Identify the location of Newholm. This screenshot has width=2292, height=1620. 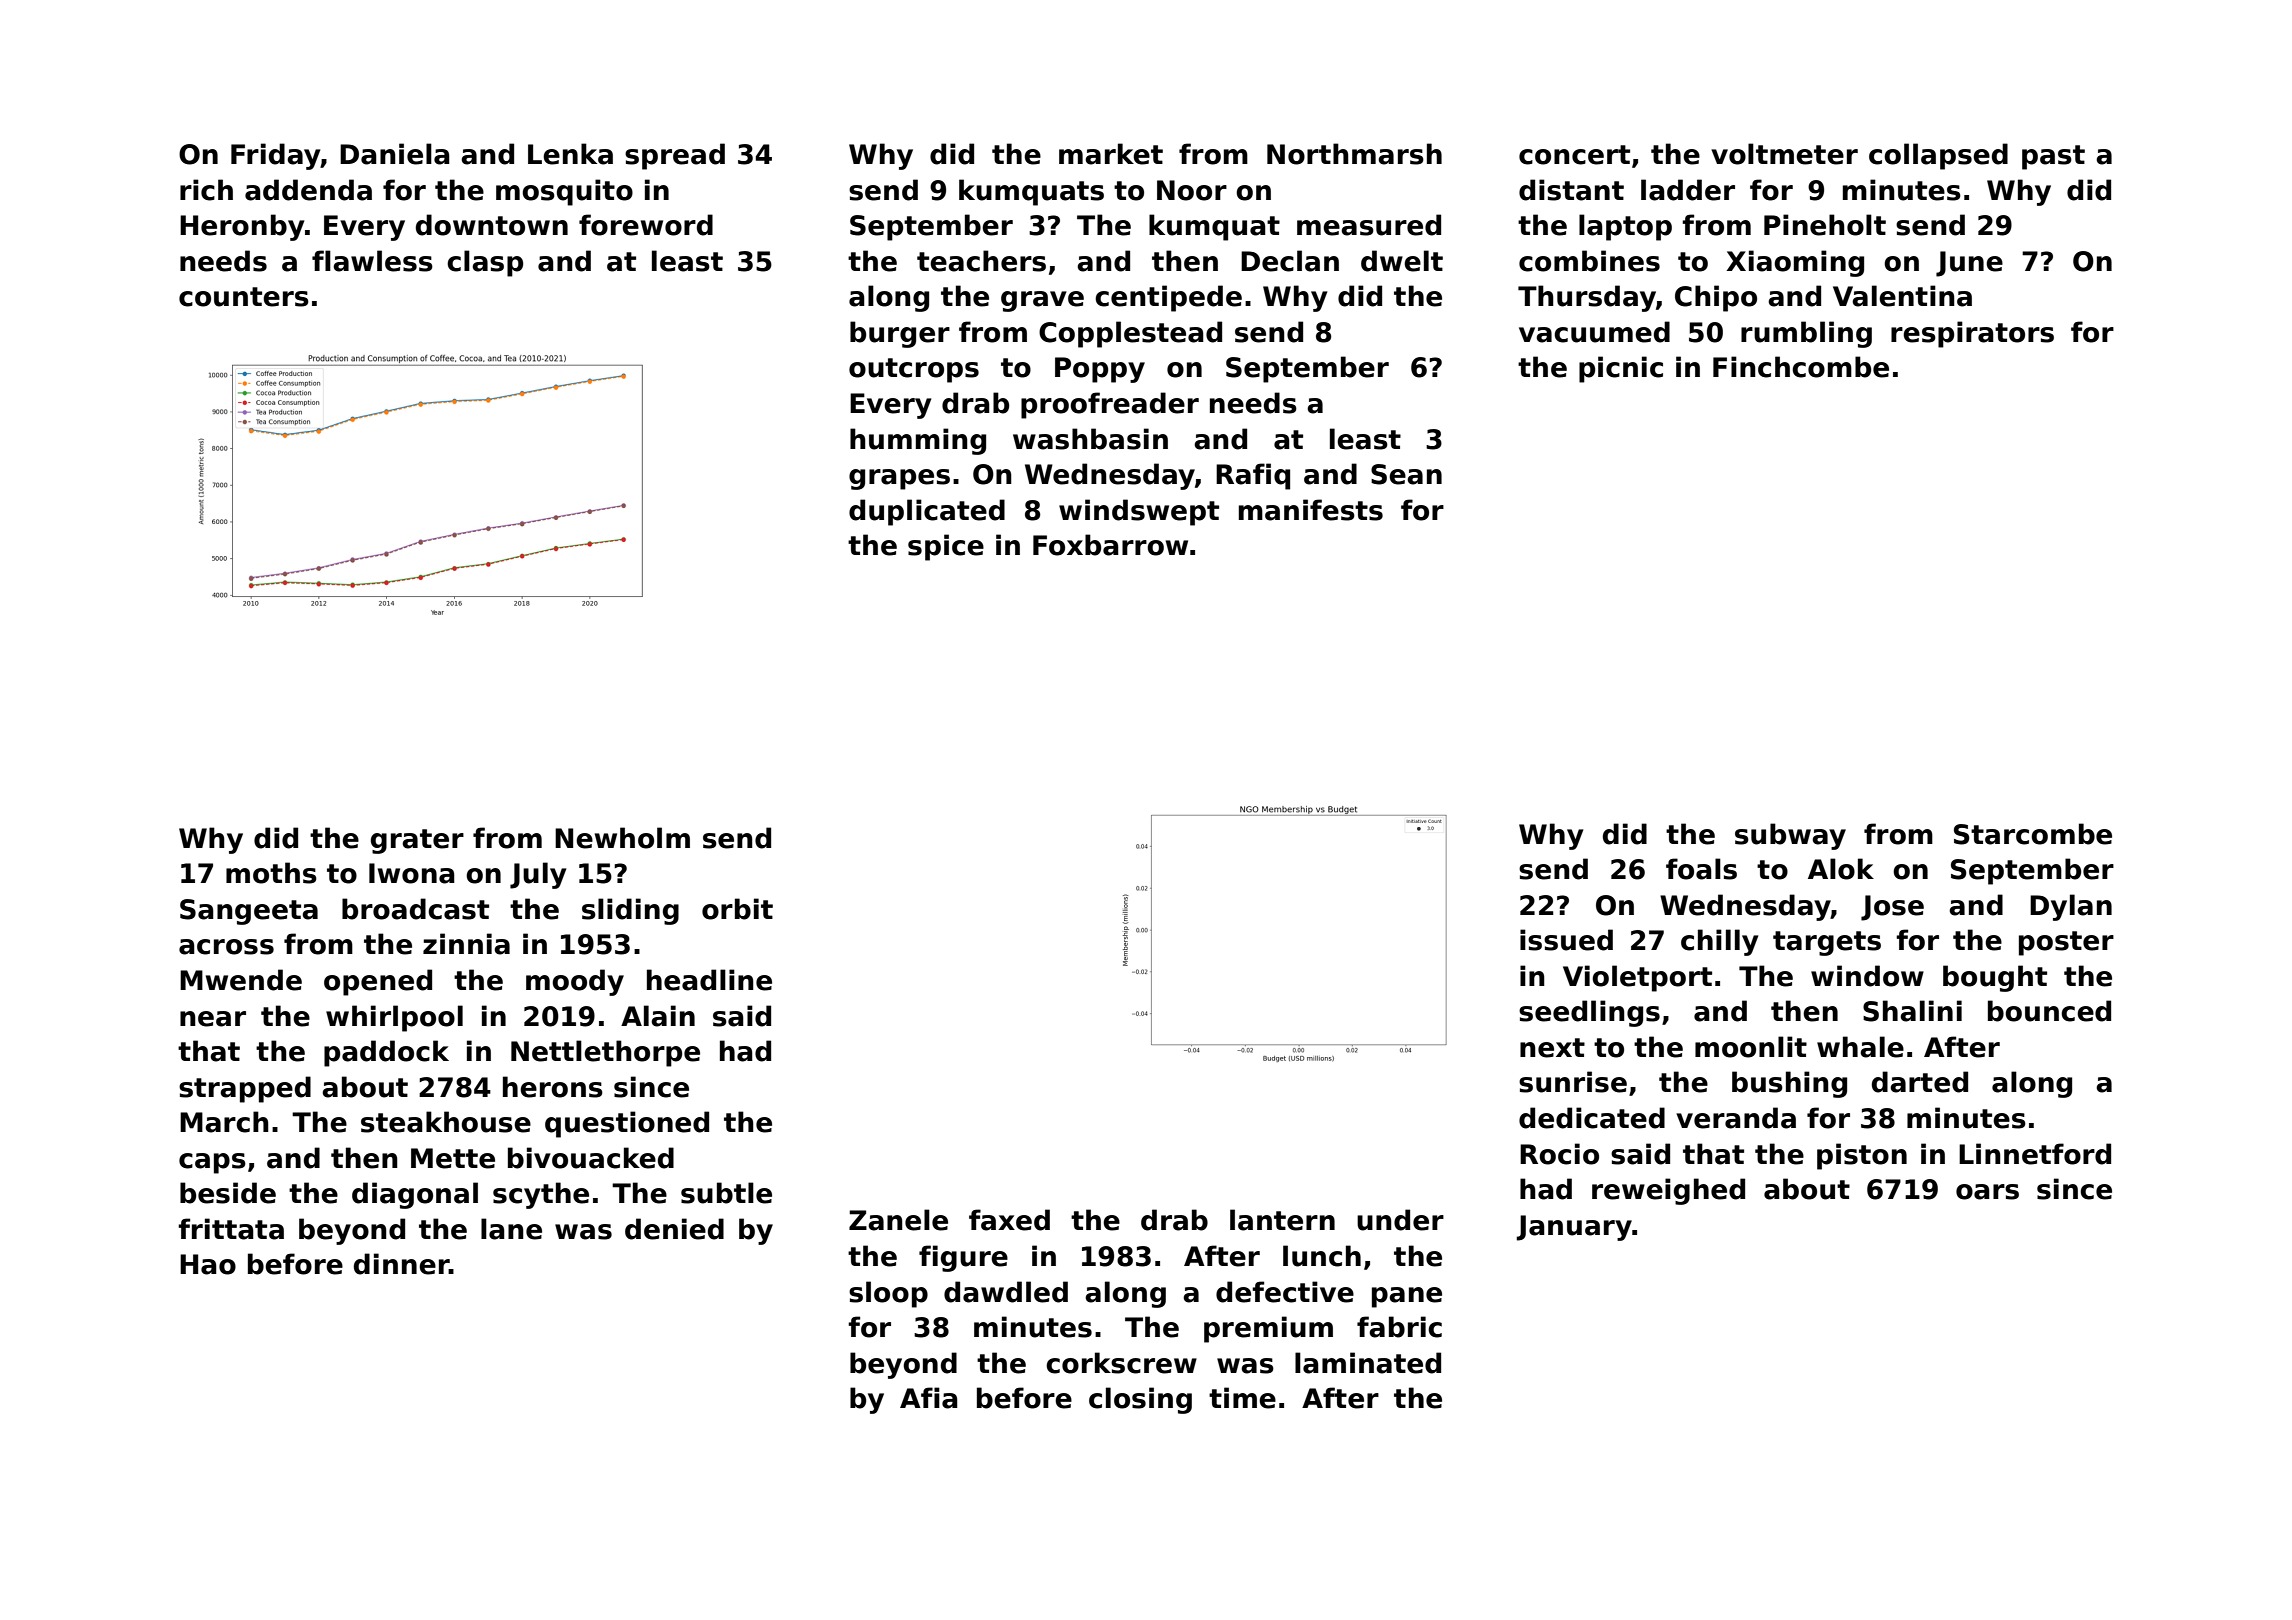
(622, 838).
